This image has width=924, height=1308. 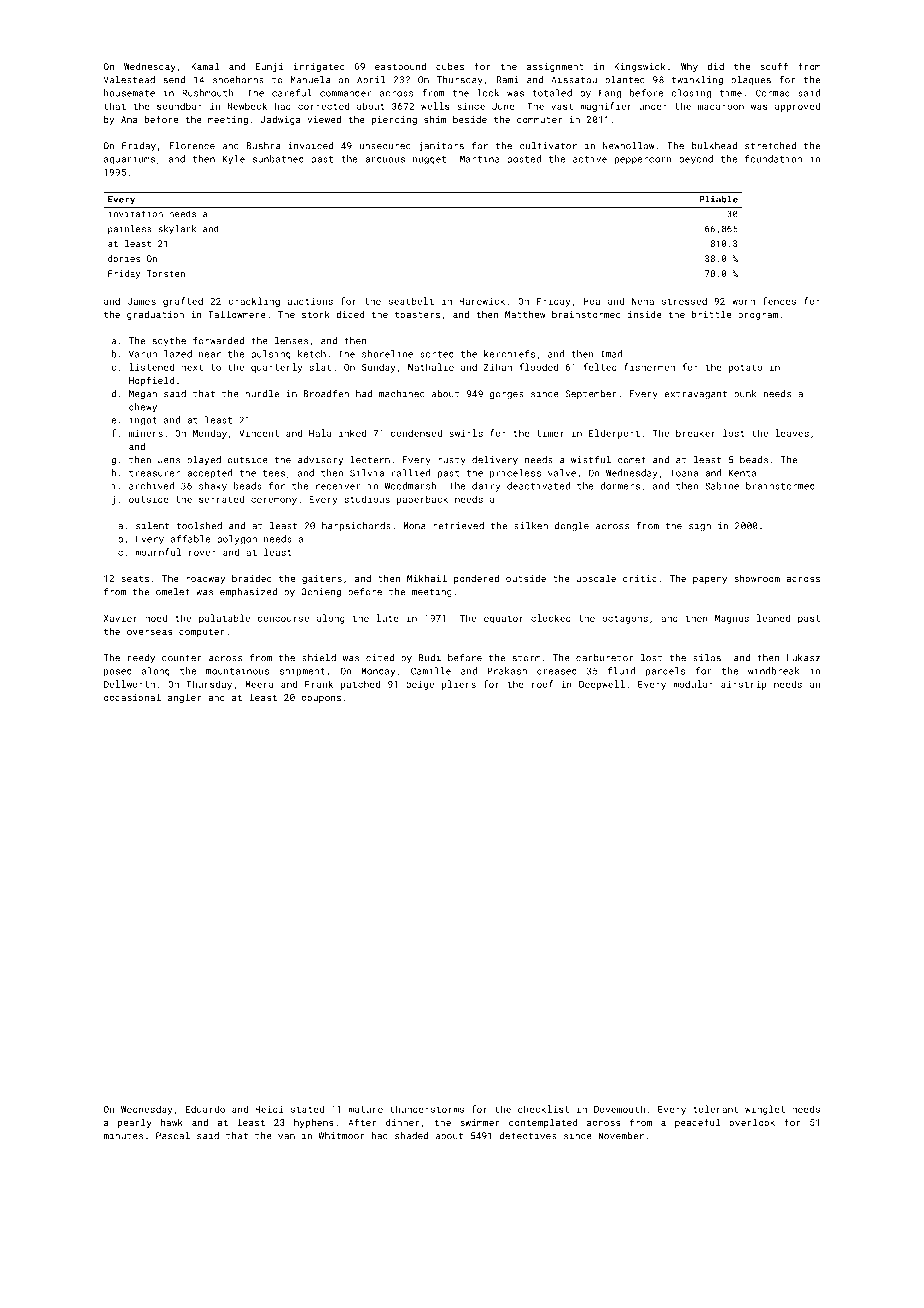 What do you see at coordinates (640, 578) in the image?
I see `critic` at bounding box center [640, 578].
